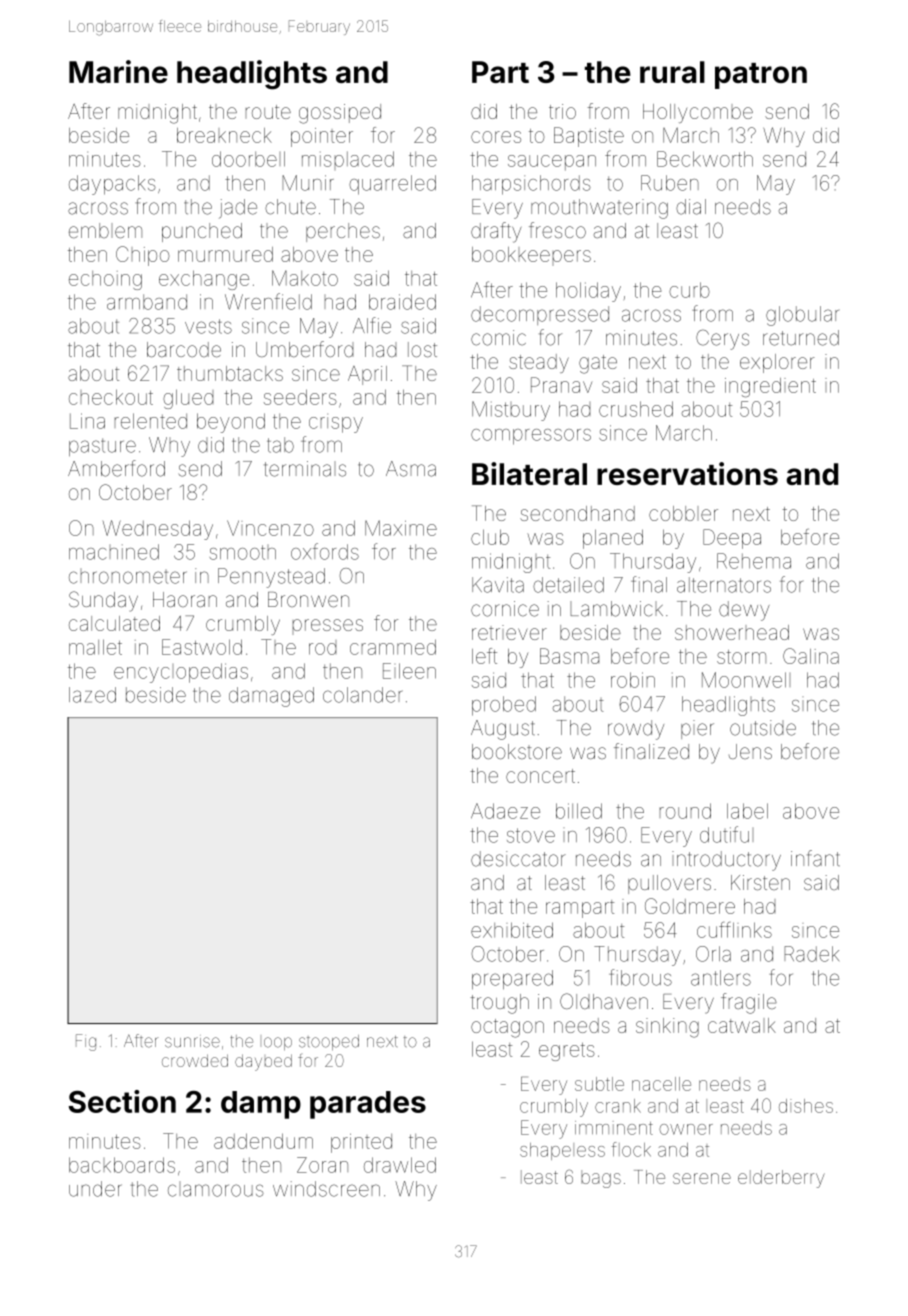  Describe the element at coordinates (561, 385) in the page. I see `Pranav` at that location.
